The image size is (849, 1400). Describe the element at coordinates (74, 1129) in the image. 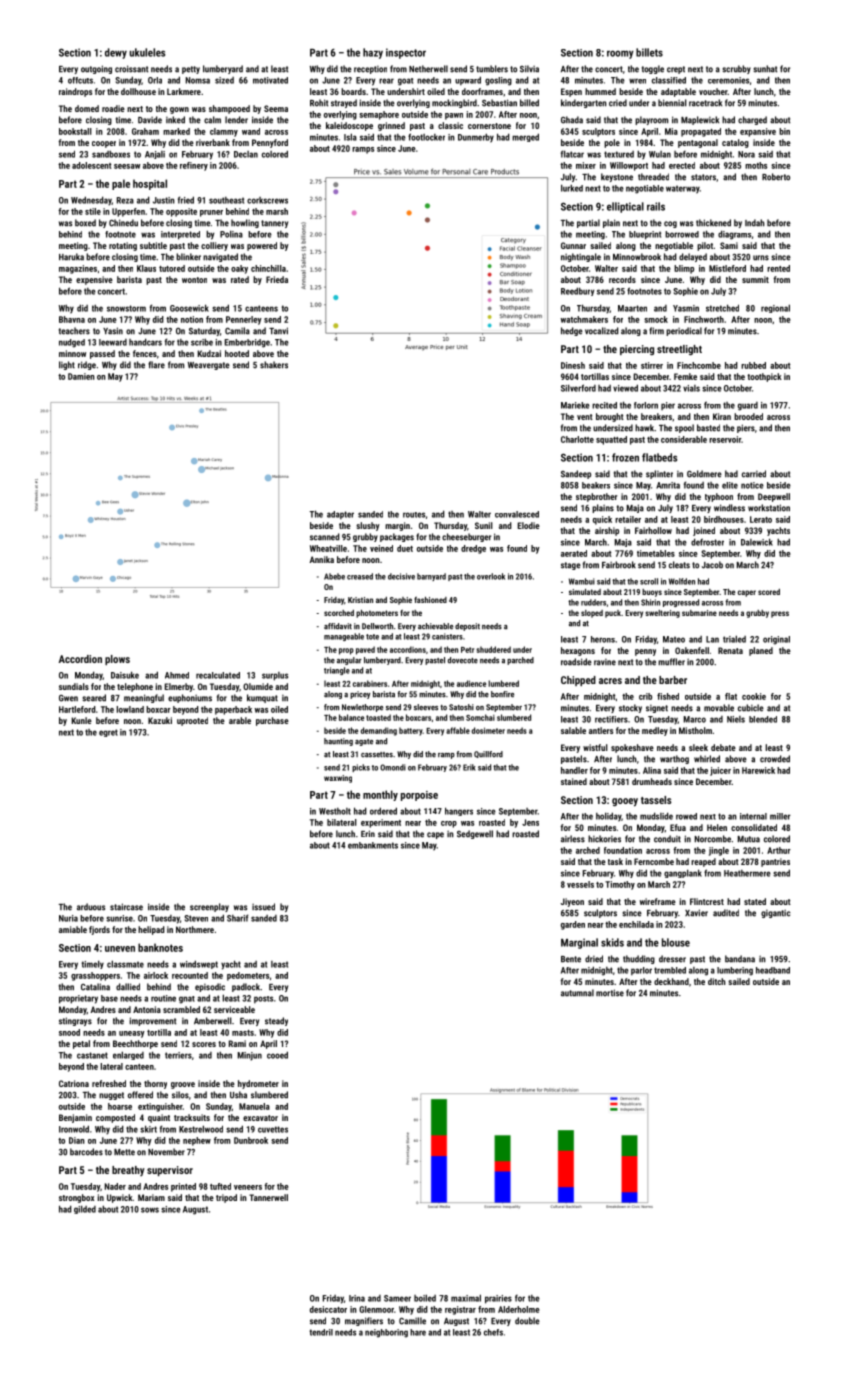

I see `Ironwold` at that location.
